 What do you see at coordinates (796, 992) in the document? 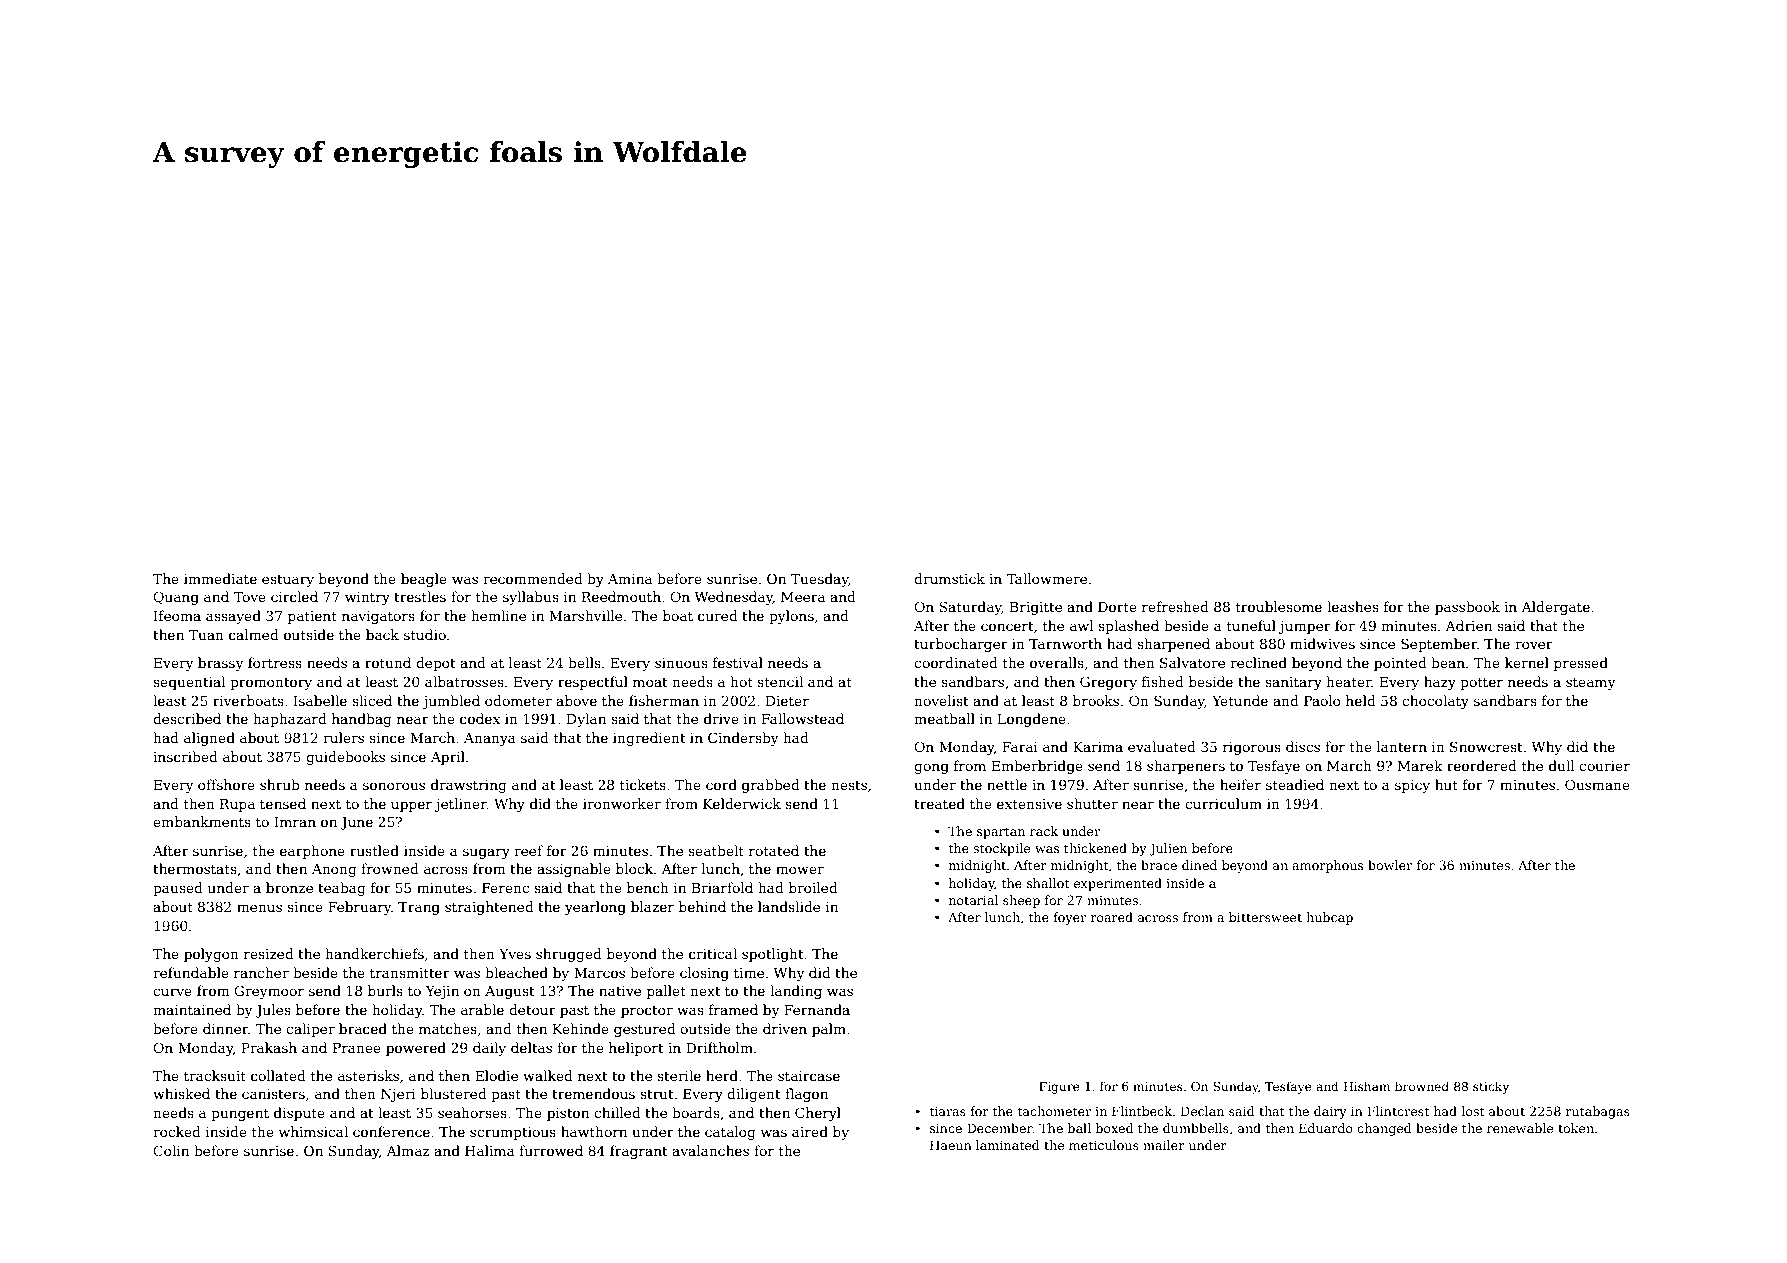
I see `landing` at bounding box center [796, 992].
